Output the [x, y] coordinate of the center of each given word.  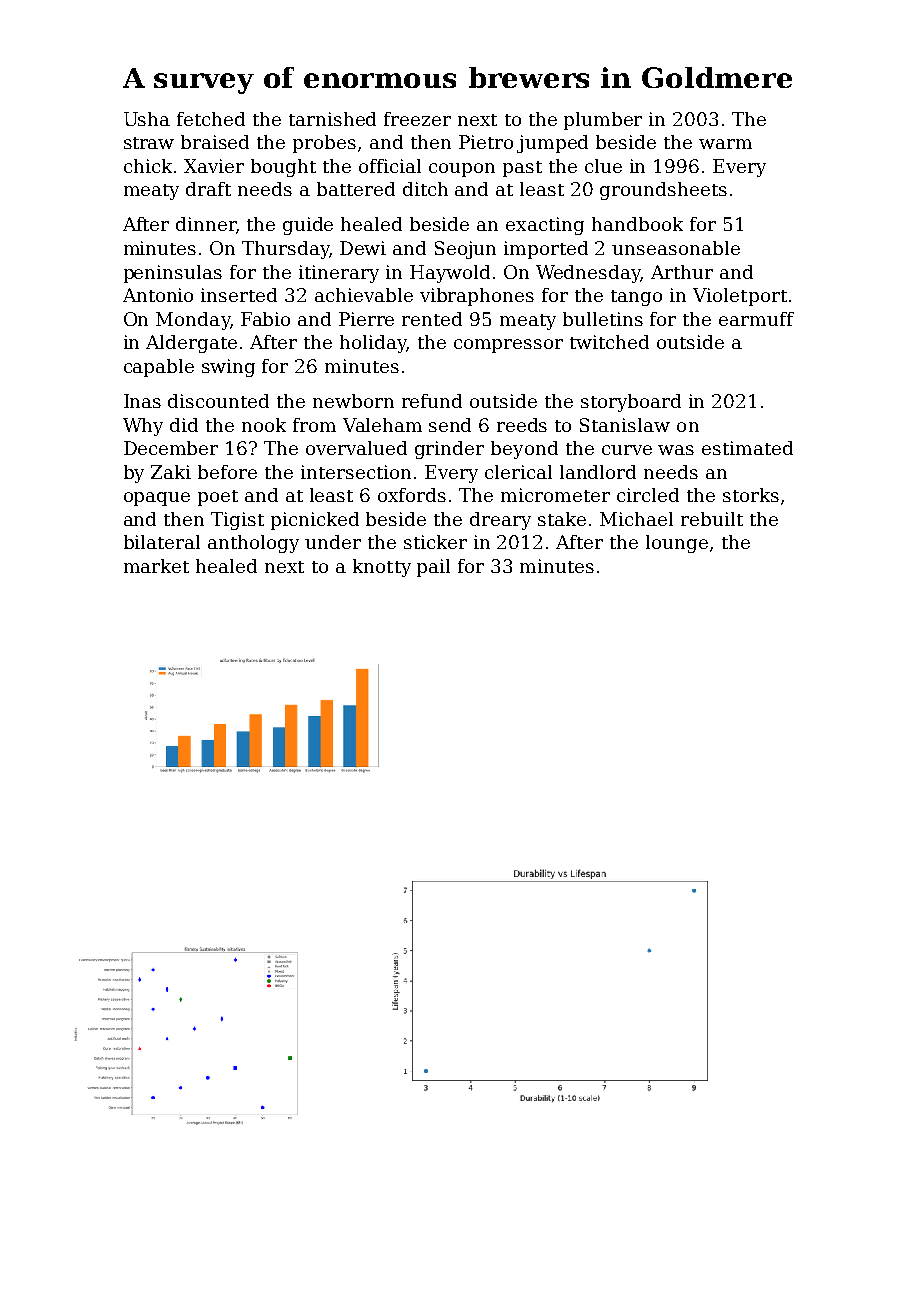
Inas [142, 401]
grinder [449, 450]
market [156, 566]
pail [433, 568]
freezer [417, 119]
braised [215, 142]
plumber [603, 121]
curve [627, 450]
